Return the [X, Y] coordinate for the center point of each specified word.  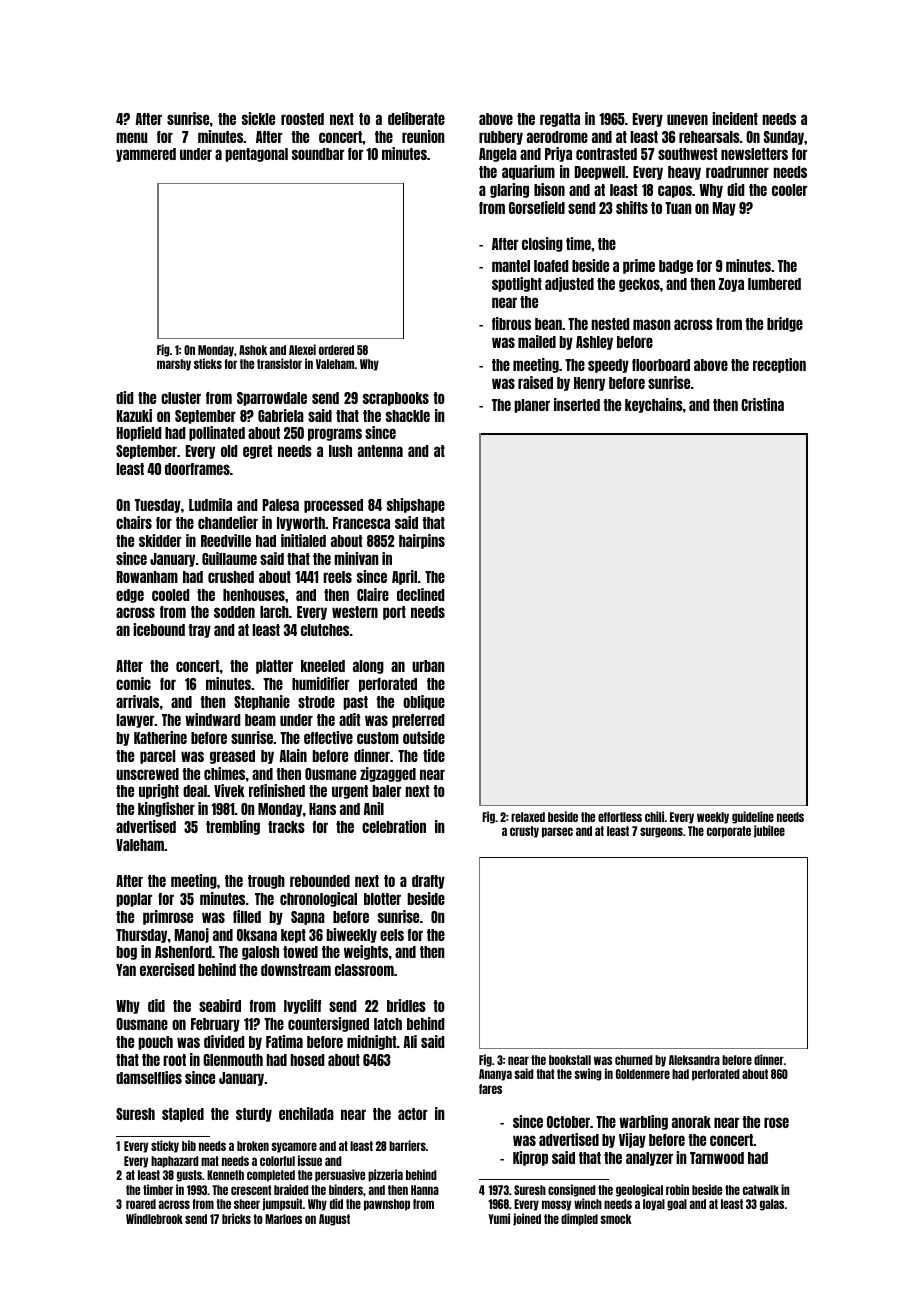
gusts [189, 1176]
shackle [408, 416]
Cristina [762, 404]
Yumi [499, 1218]
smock [616, 1219]
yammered [146, 155]
